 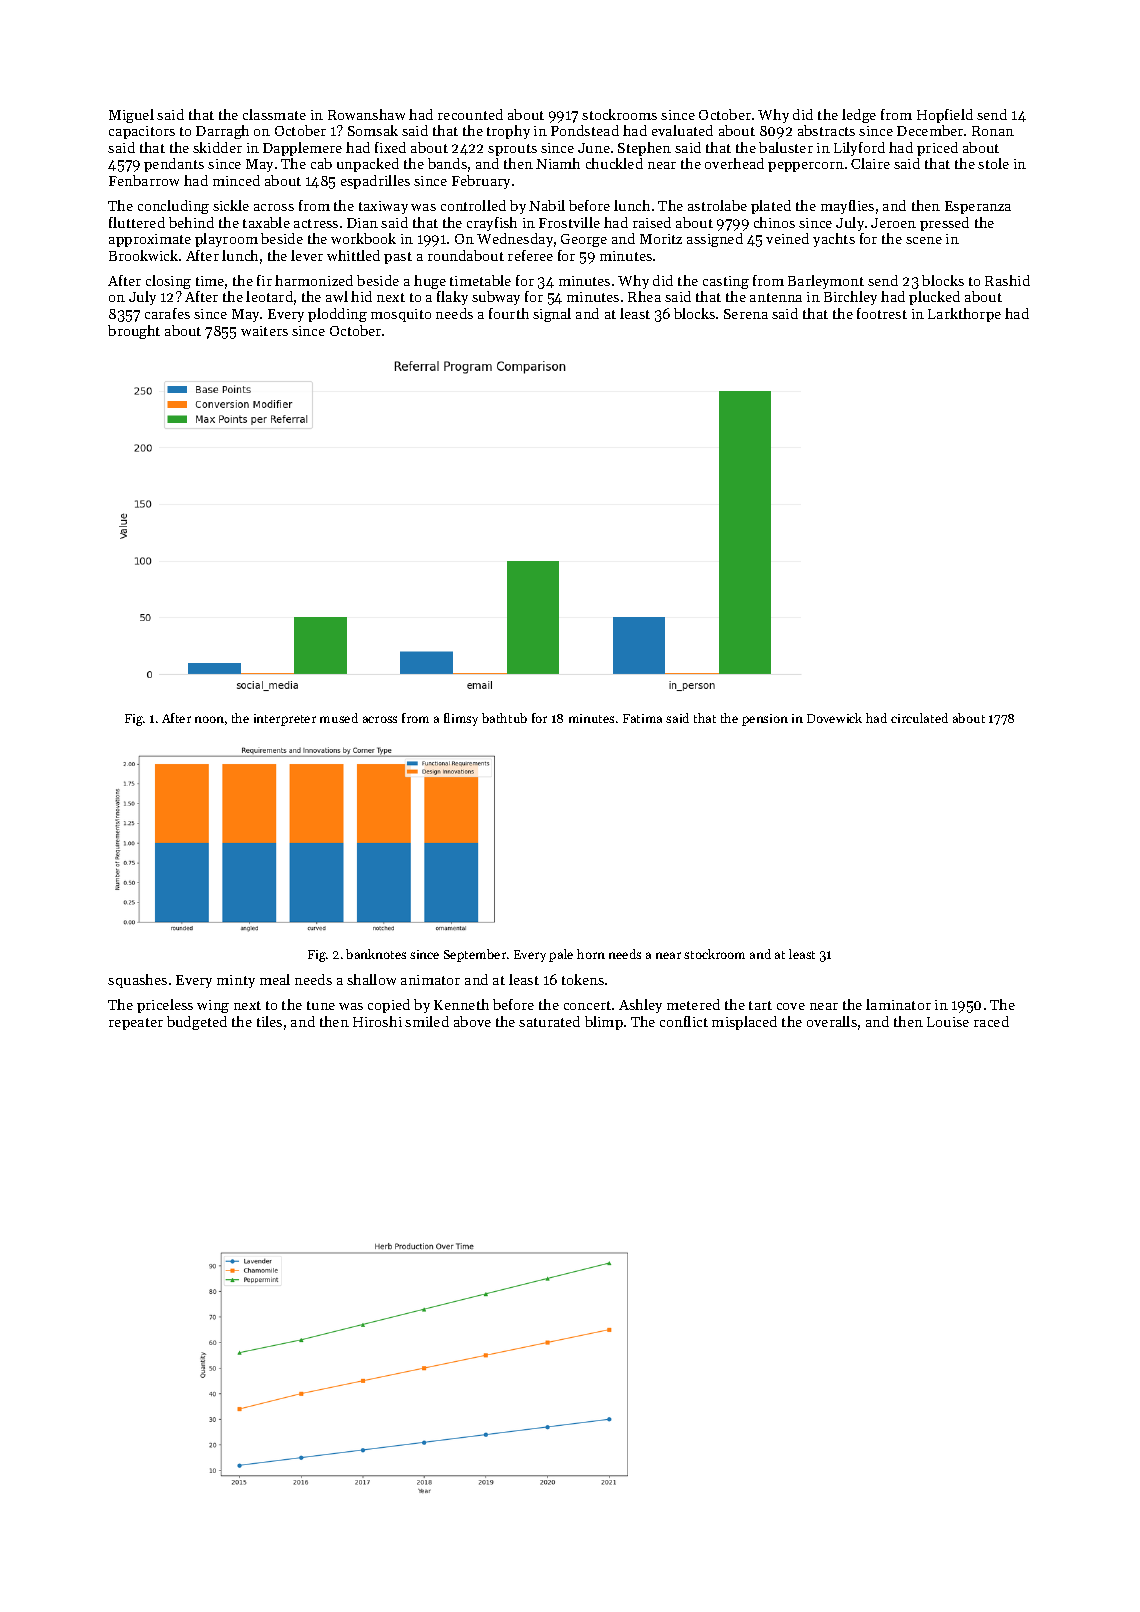 I want to click on capacitors, so click(x=142, y=132).
